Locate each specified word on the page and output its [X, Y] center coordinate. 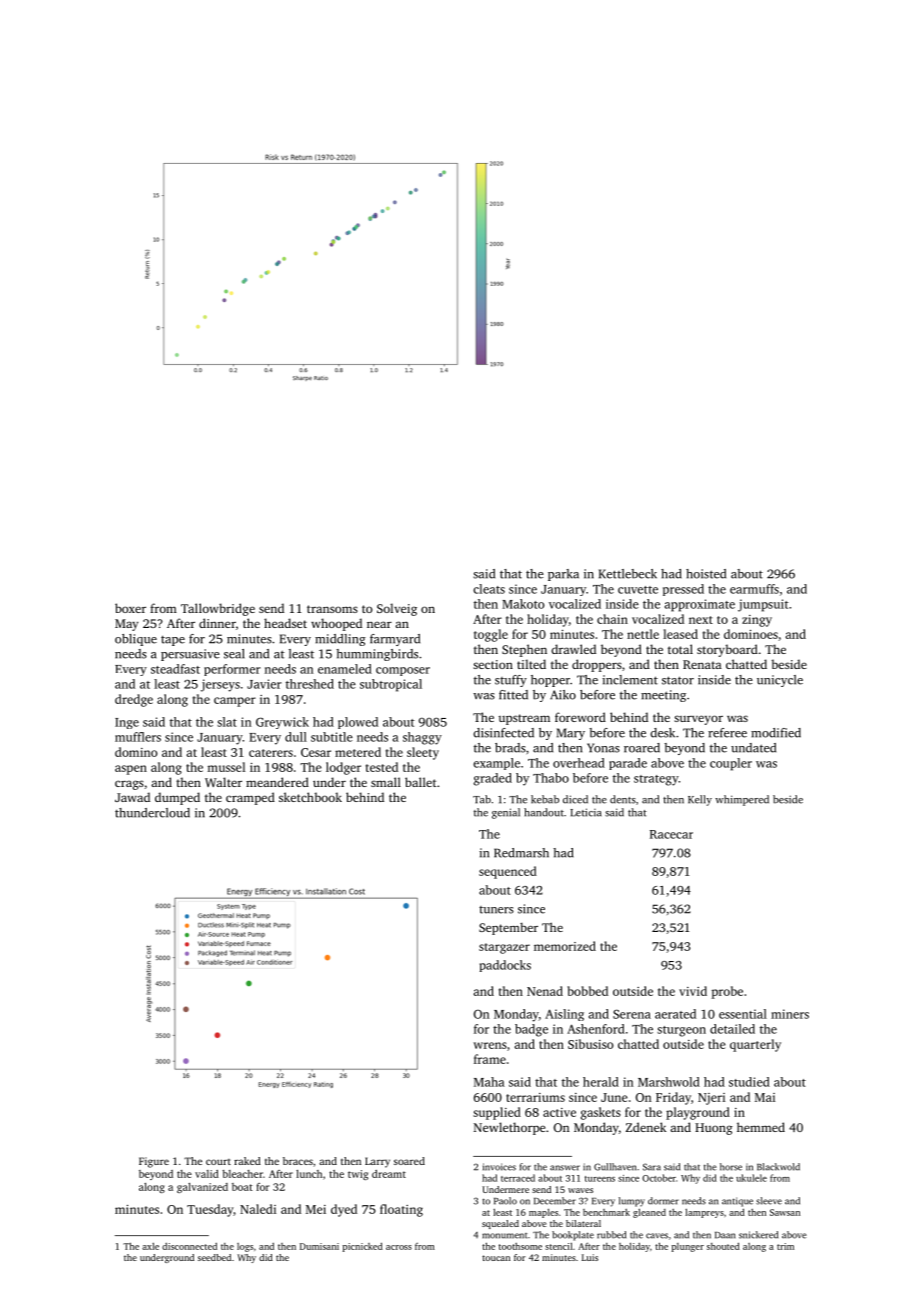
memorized [565, 946]
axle [150, 1246]
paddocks [505, 966]
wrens [490, 1045]
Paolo [505, 1201]
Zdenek [646, 1127]
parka [563, 575]
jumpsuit [763, 605]
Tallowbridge [218, 609]
